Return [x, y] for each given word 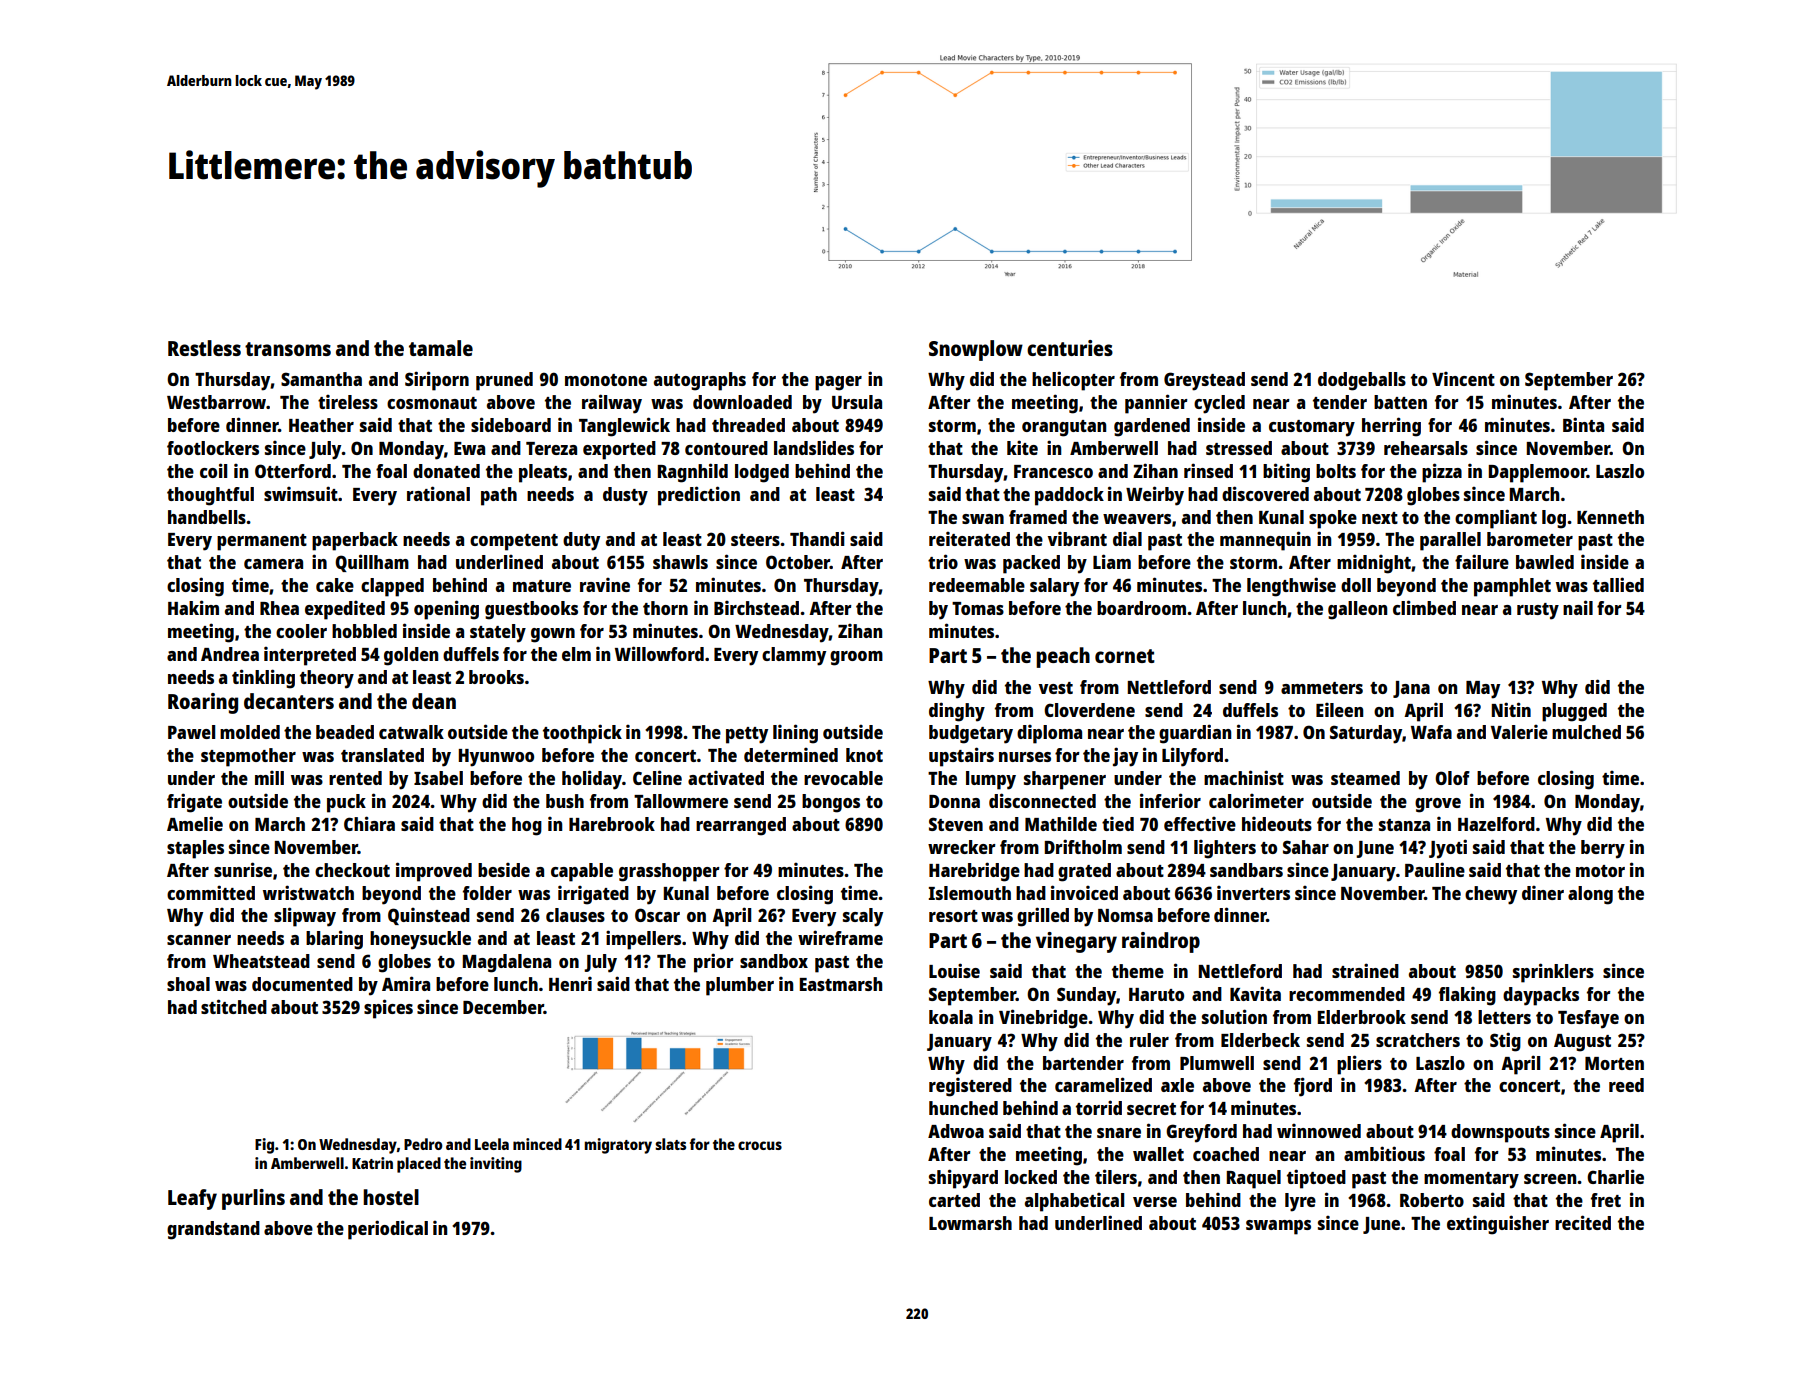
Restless [204, 348]
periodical [388, 1230]
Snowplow [976, 350]
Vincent [1463, 378]
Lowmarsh [970, 1223]
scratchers [1418, 1040]
